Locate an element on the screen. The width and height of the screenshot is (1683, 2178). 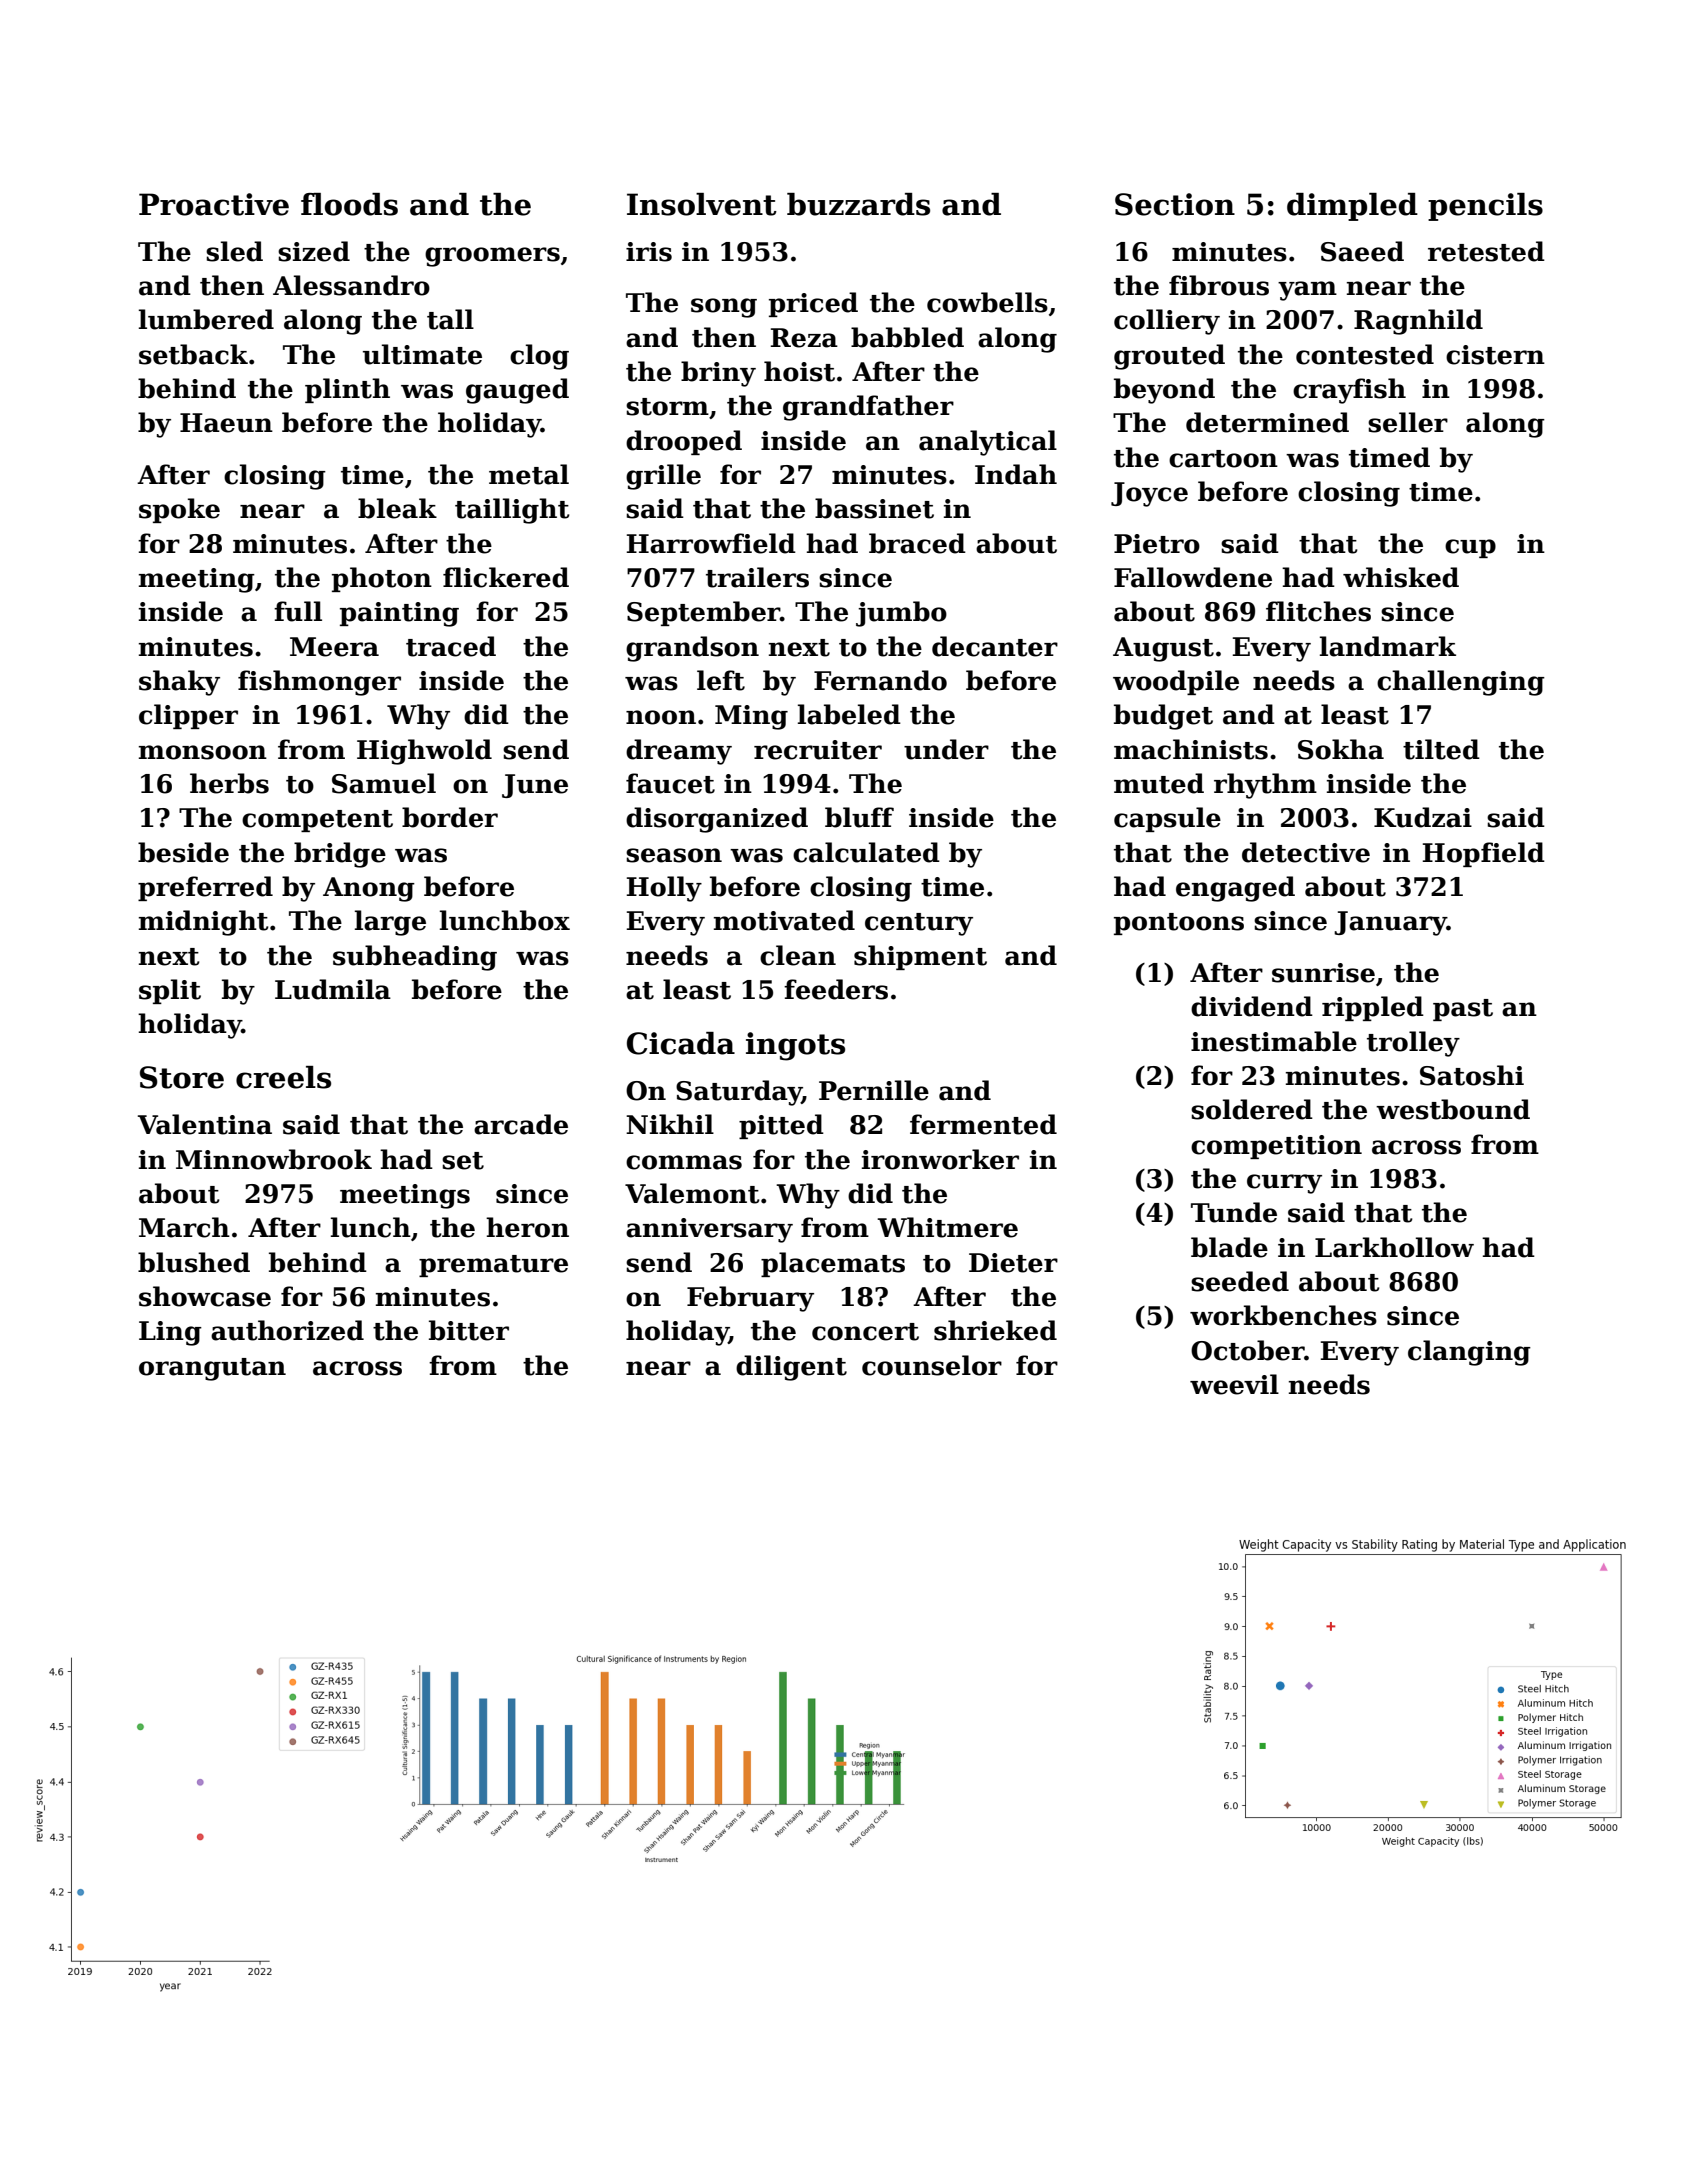
jumbo is located at coordinates (901, 614).
